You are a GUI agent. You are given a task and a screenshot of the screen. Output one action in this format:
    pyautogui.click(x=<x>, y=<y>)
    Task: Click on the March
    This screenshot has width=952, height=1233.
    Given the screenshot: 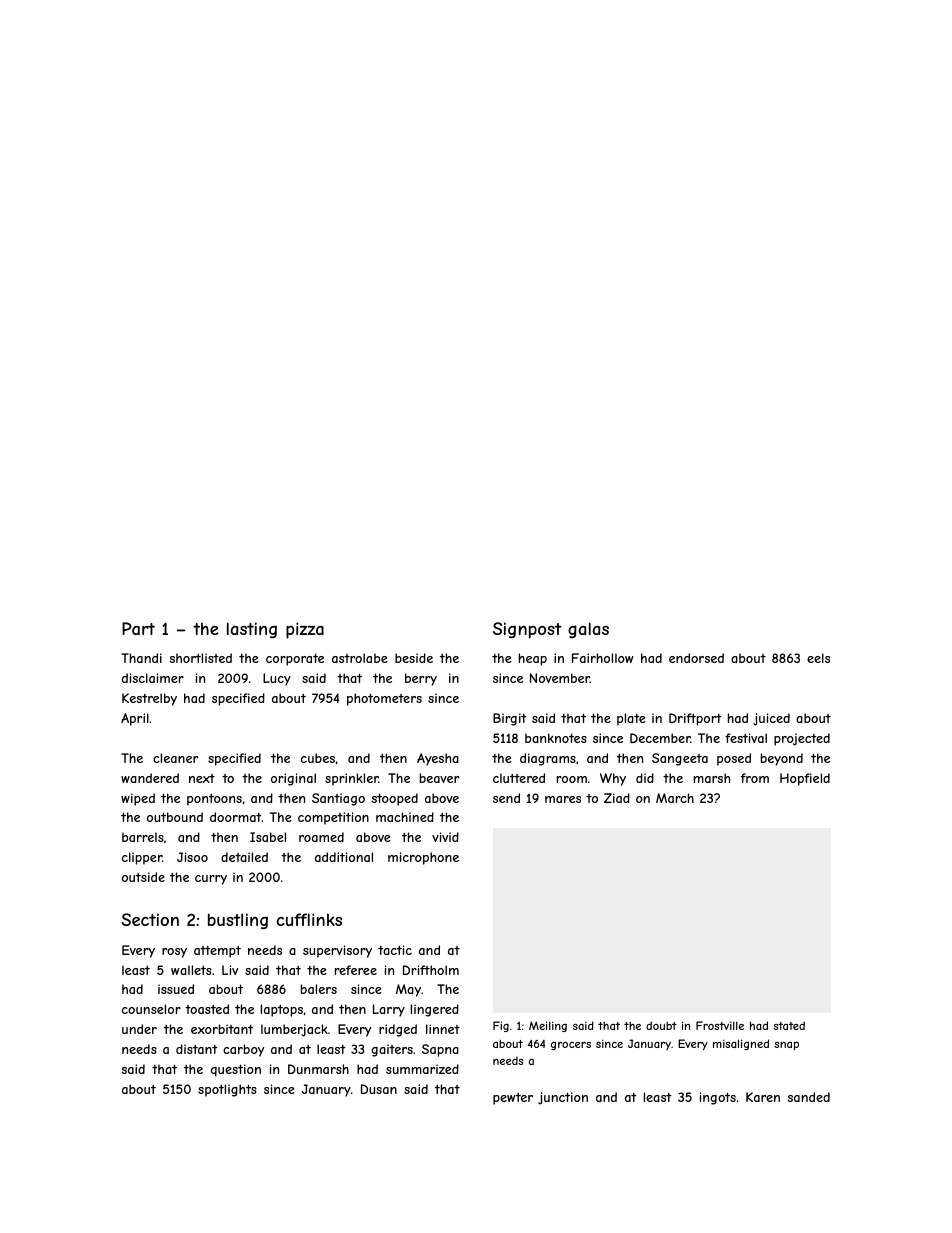 What is the action you would take?
    pyautogui.click(x=675, y=798)
